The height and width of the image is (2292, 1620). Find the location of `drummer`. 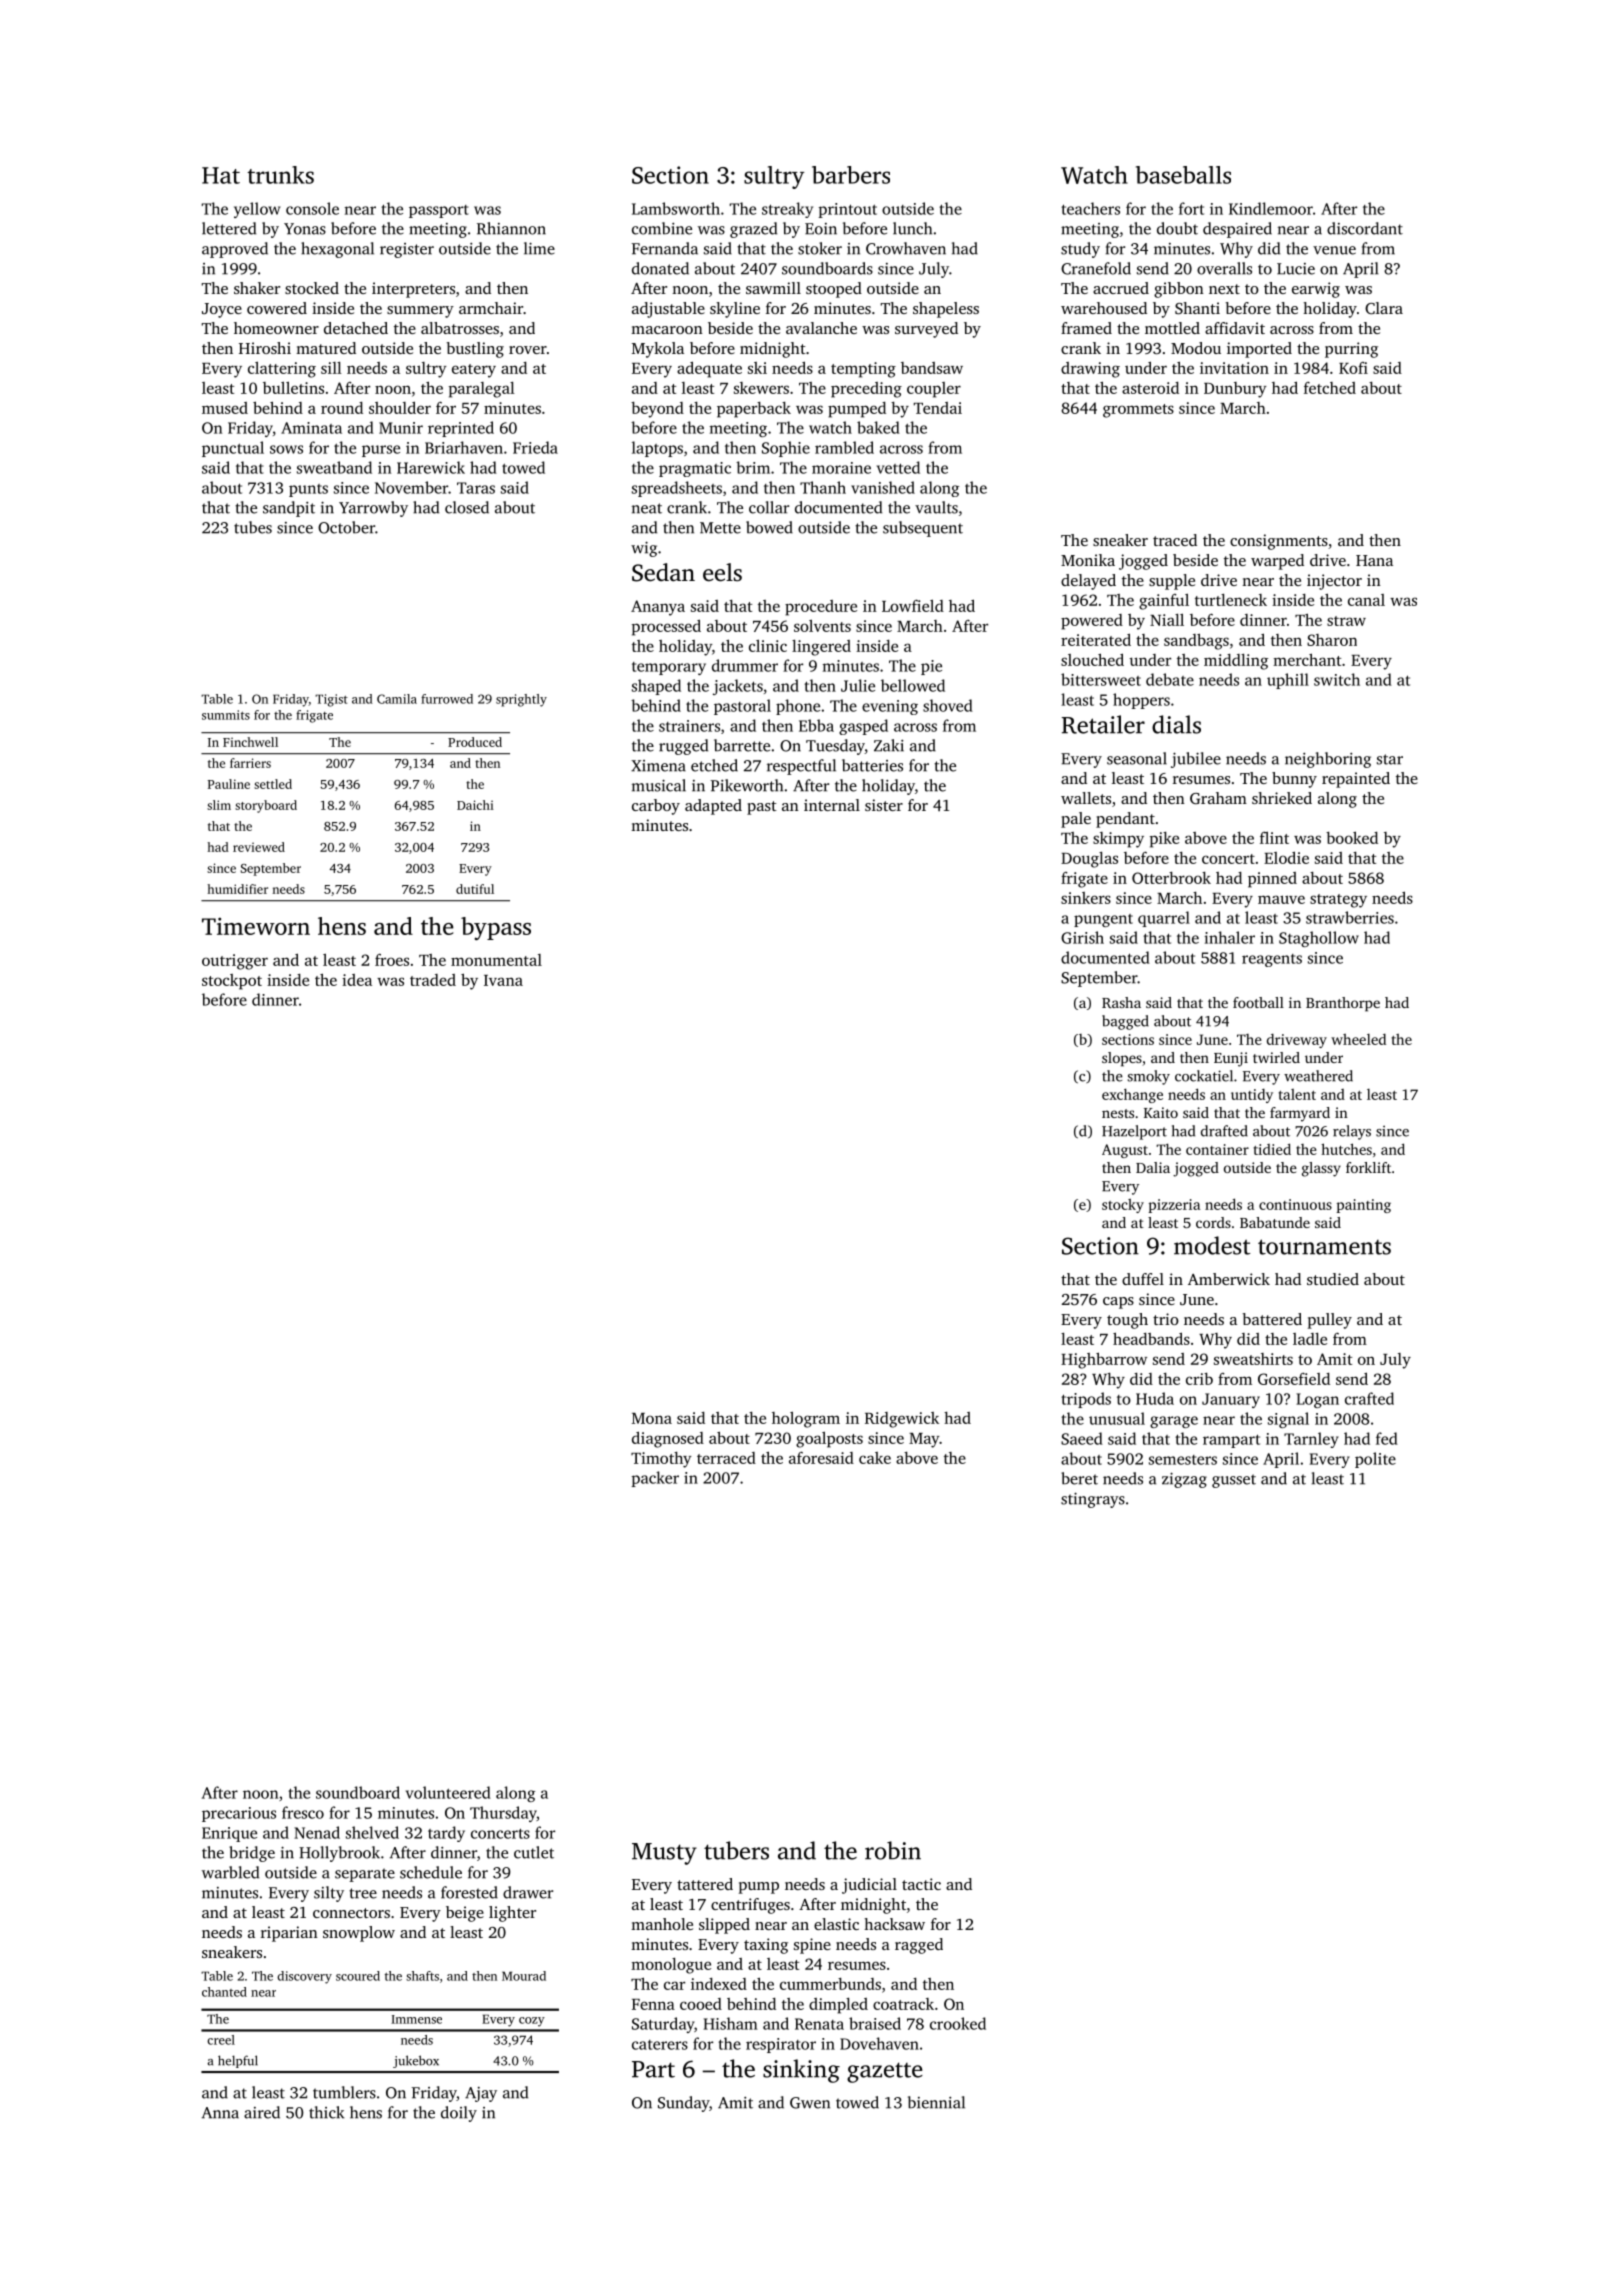

drummer is located at coordinates (745, 665).
